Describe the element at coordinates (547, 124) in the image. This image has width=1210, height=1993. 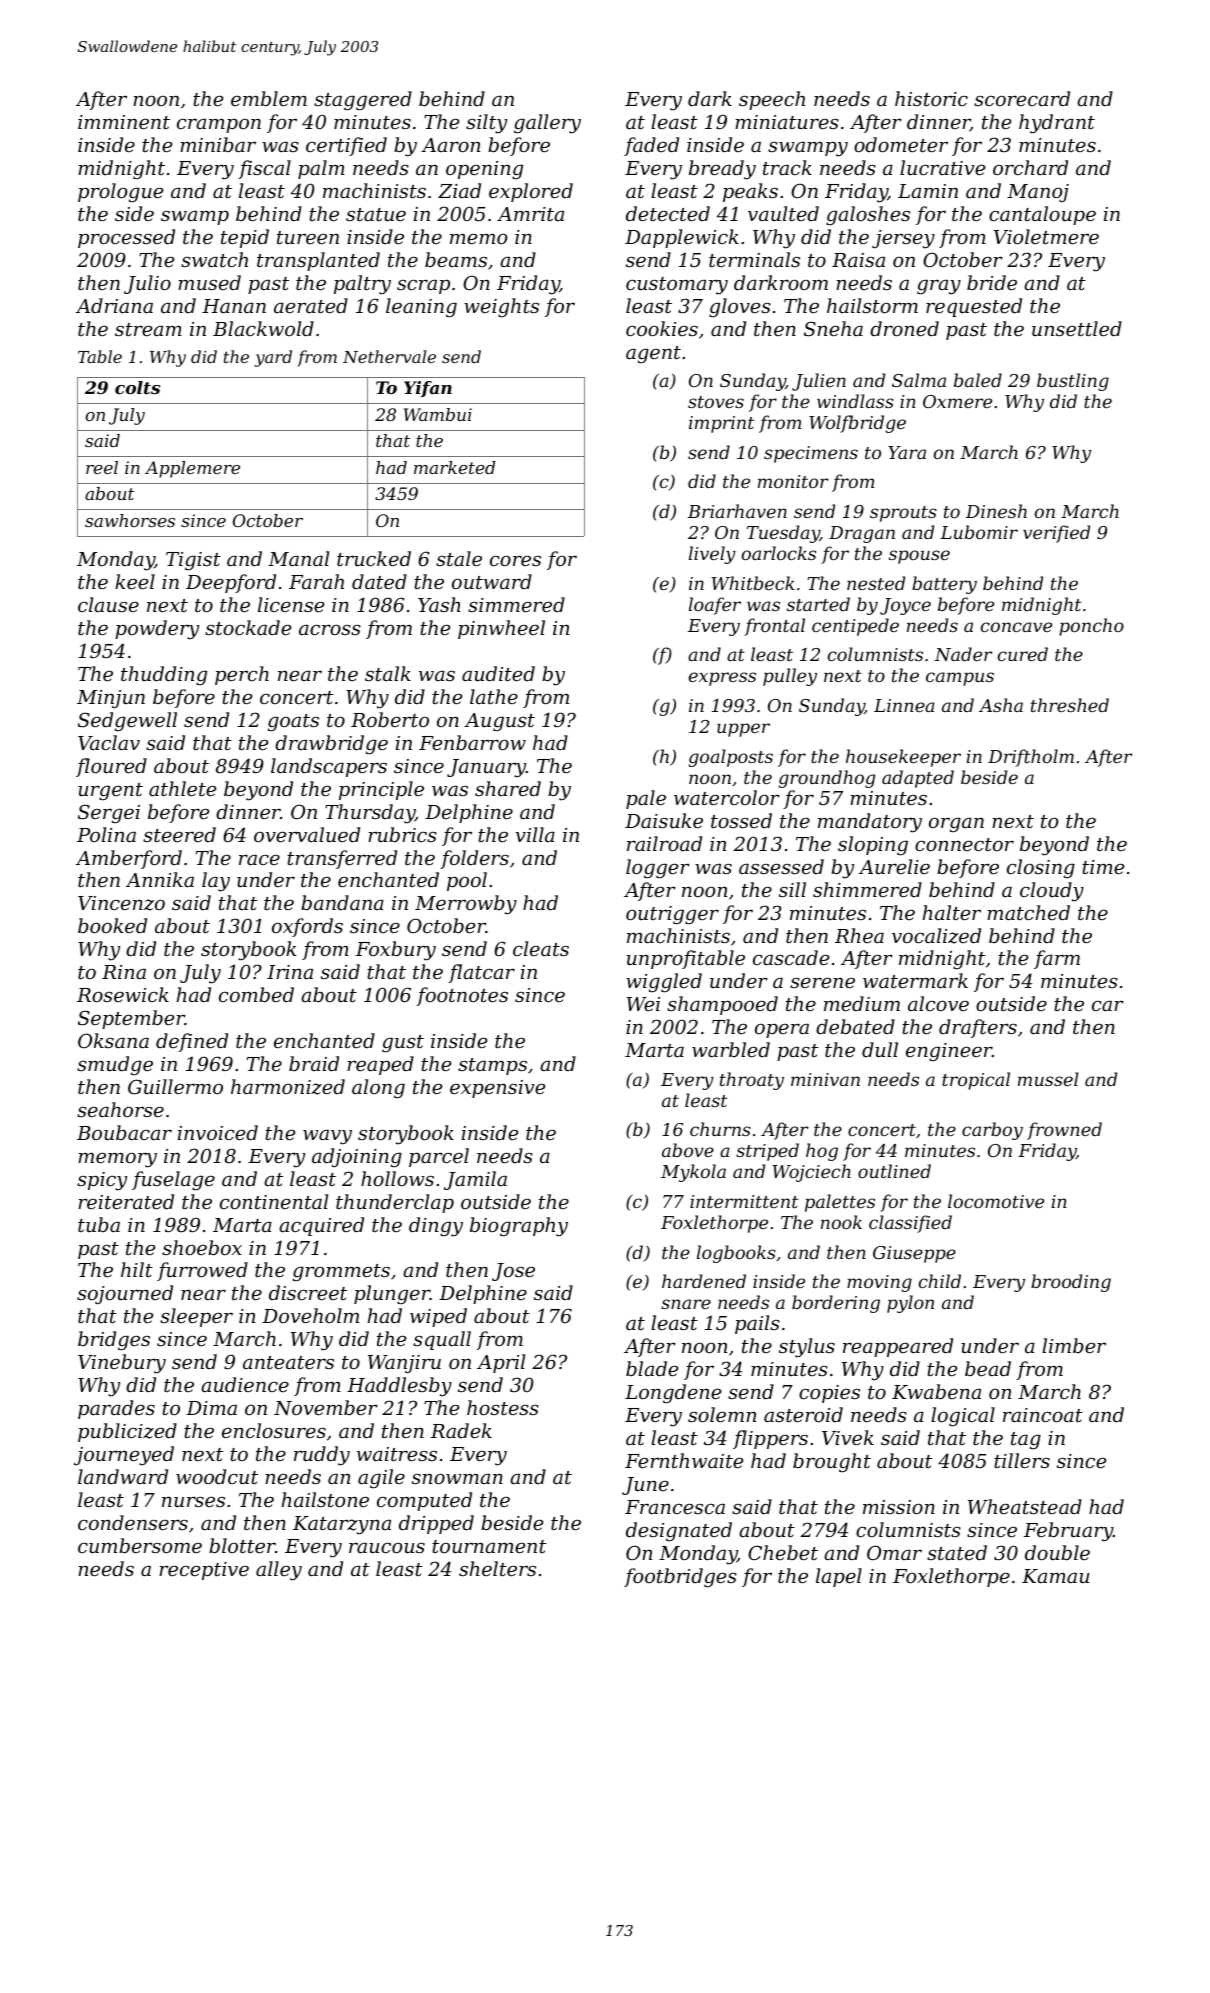
I see `gallery` at that location.
